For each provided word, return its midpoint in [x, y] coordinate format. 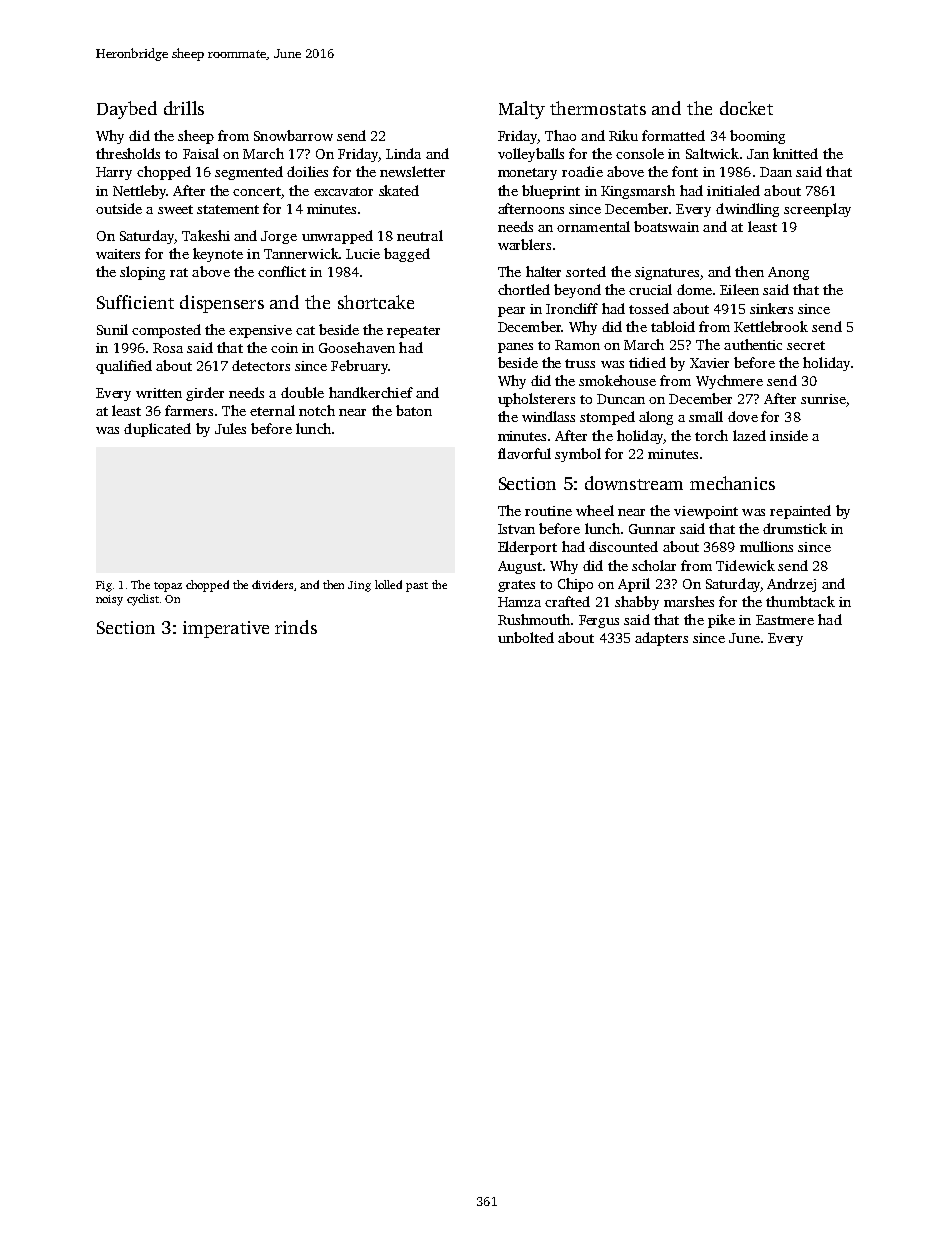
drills [184, 108]
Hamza [519, 602]
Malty [522, 110]
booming [757, 137]
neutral [420, 235]
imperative [226, 629]
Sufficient [135, 302]
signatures [667, 273]
